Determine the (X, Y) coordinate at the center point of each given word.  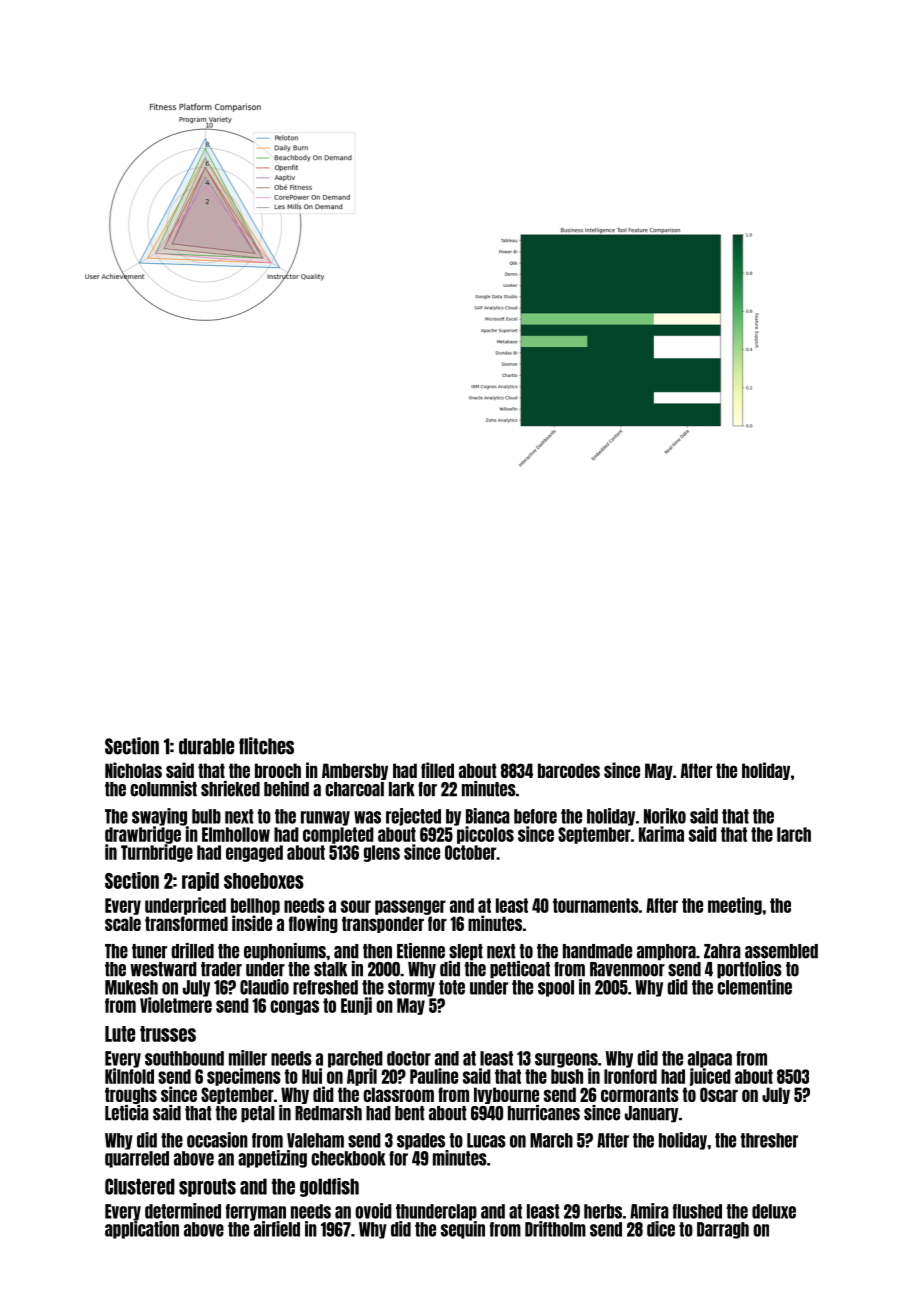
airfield (277, 1229)
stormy (411, 988)
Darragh (723, 1230)
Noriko (665, 816)
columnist (163, 789)
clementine (754, 987)
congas (294, 1007)
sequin (463, 1230)
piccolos (485, 835)
